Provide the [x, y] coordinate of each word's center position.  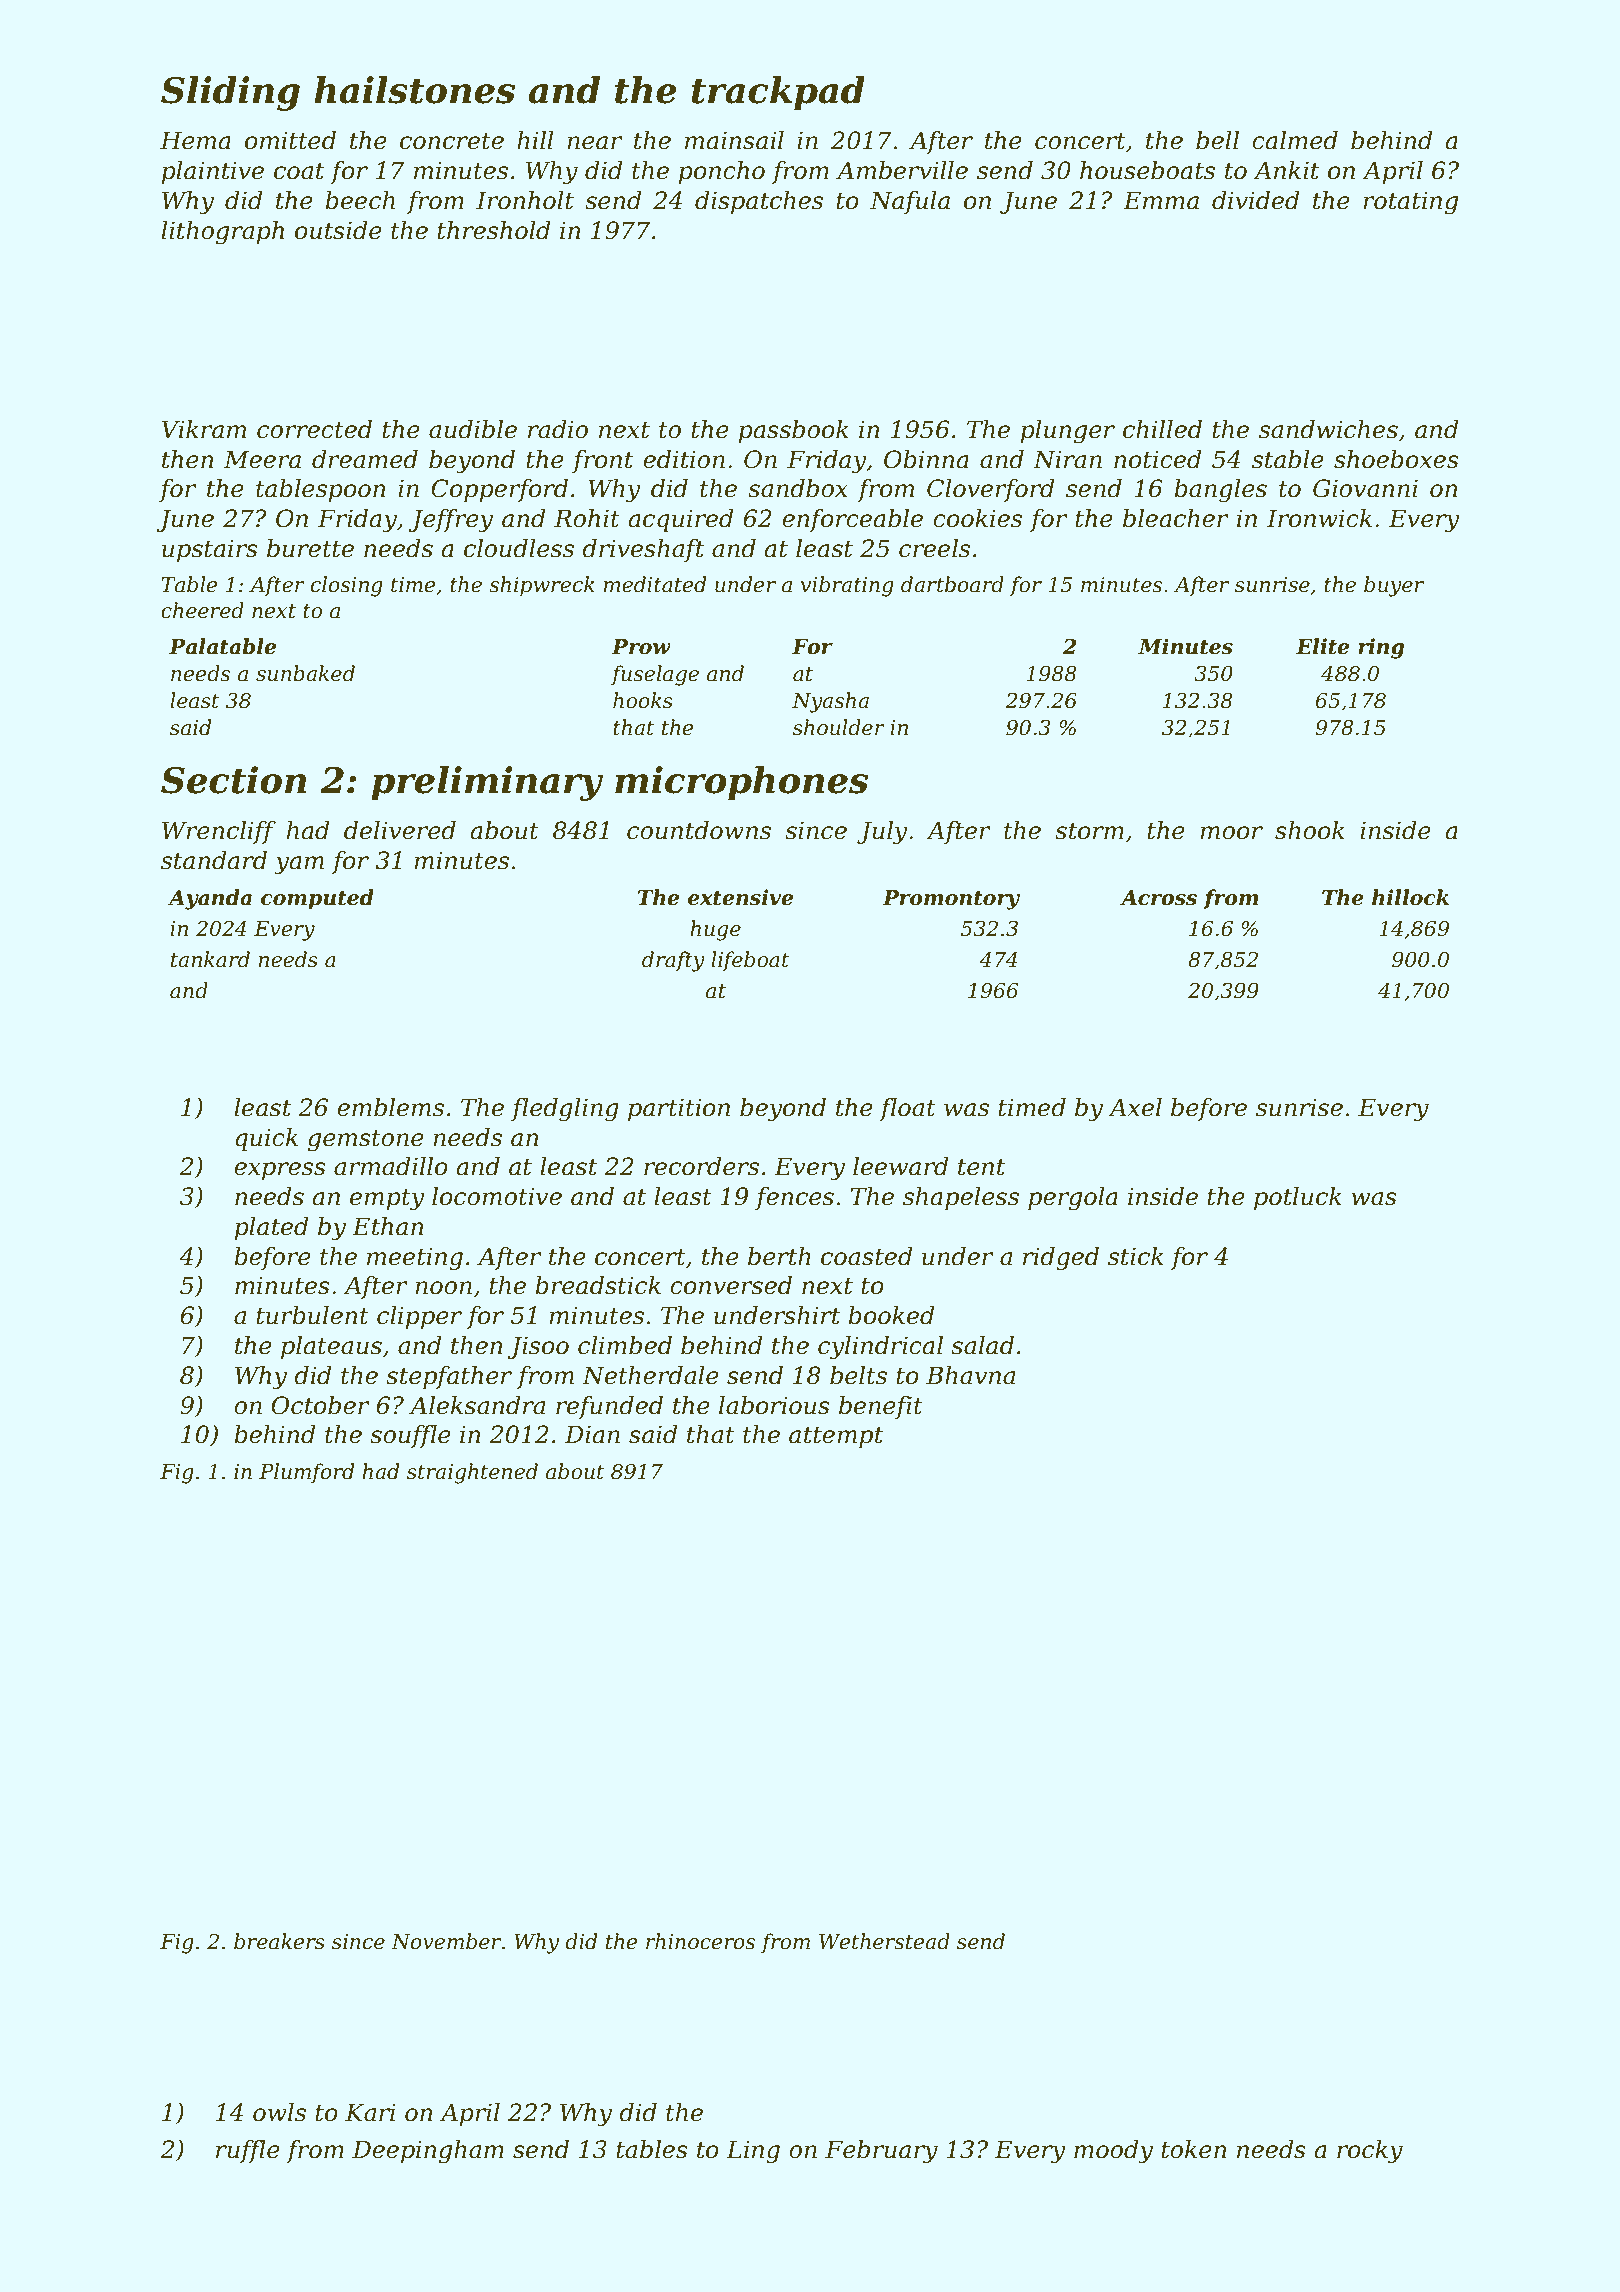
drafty [673, 961]
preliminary [487, 783]
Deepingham [428, 2152]
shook [1310, 830]
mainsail [734, 140]
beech [360, 200]
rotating [1410, 203]
